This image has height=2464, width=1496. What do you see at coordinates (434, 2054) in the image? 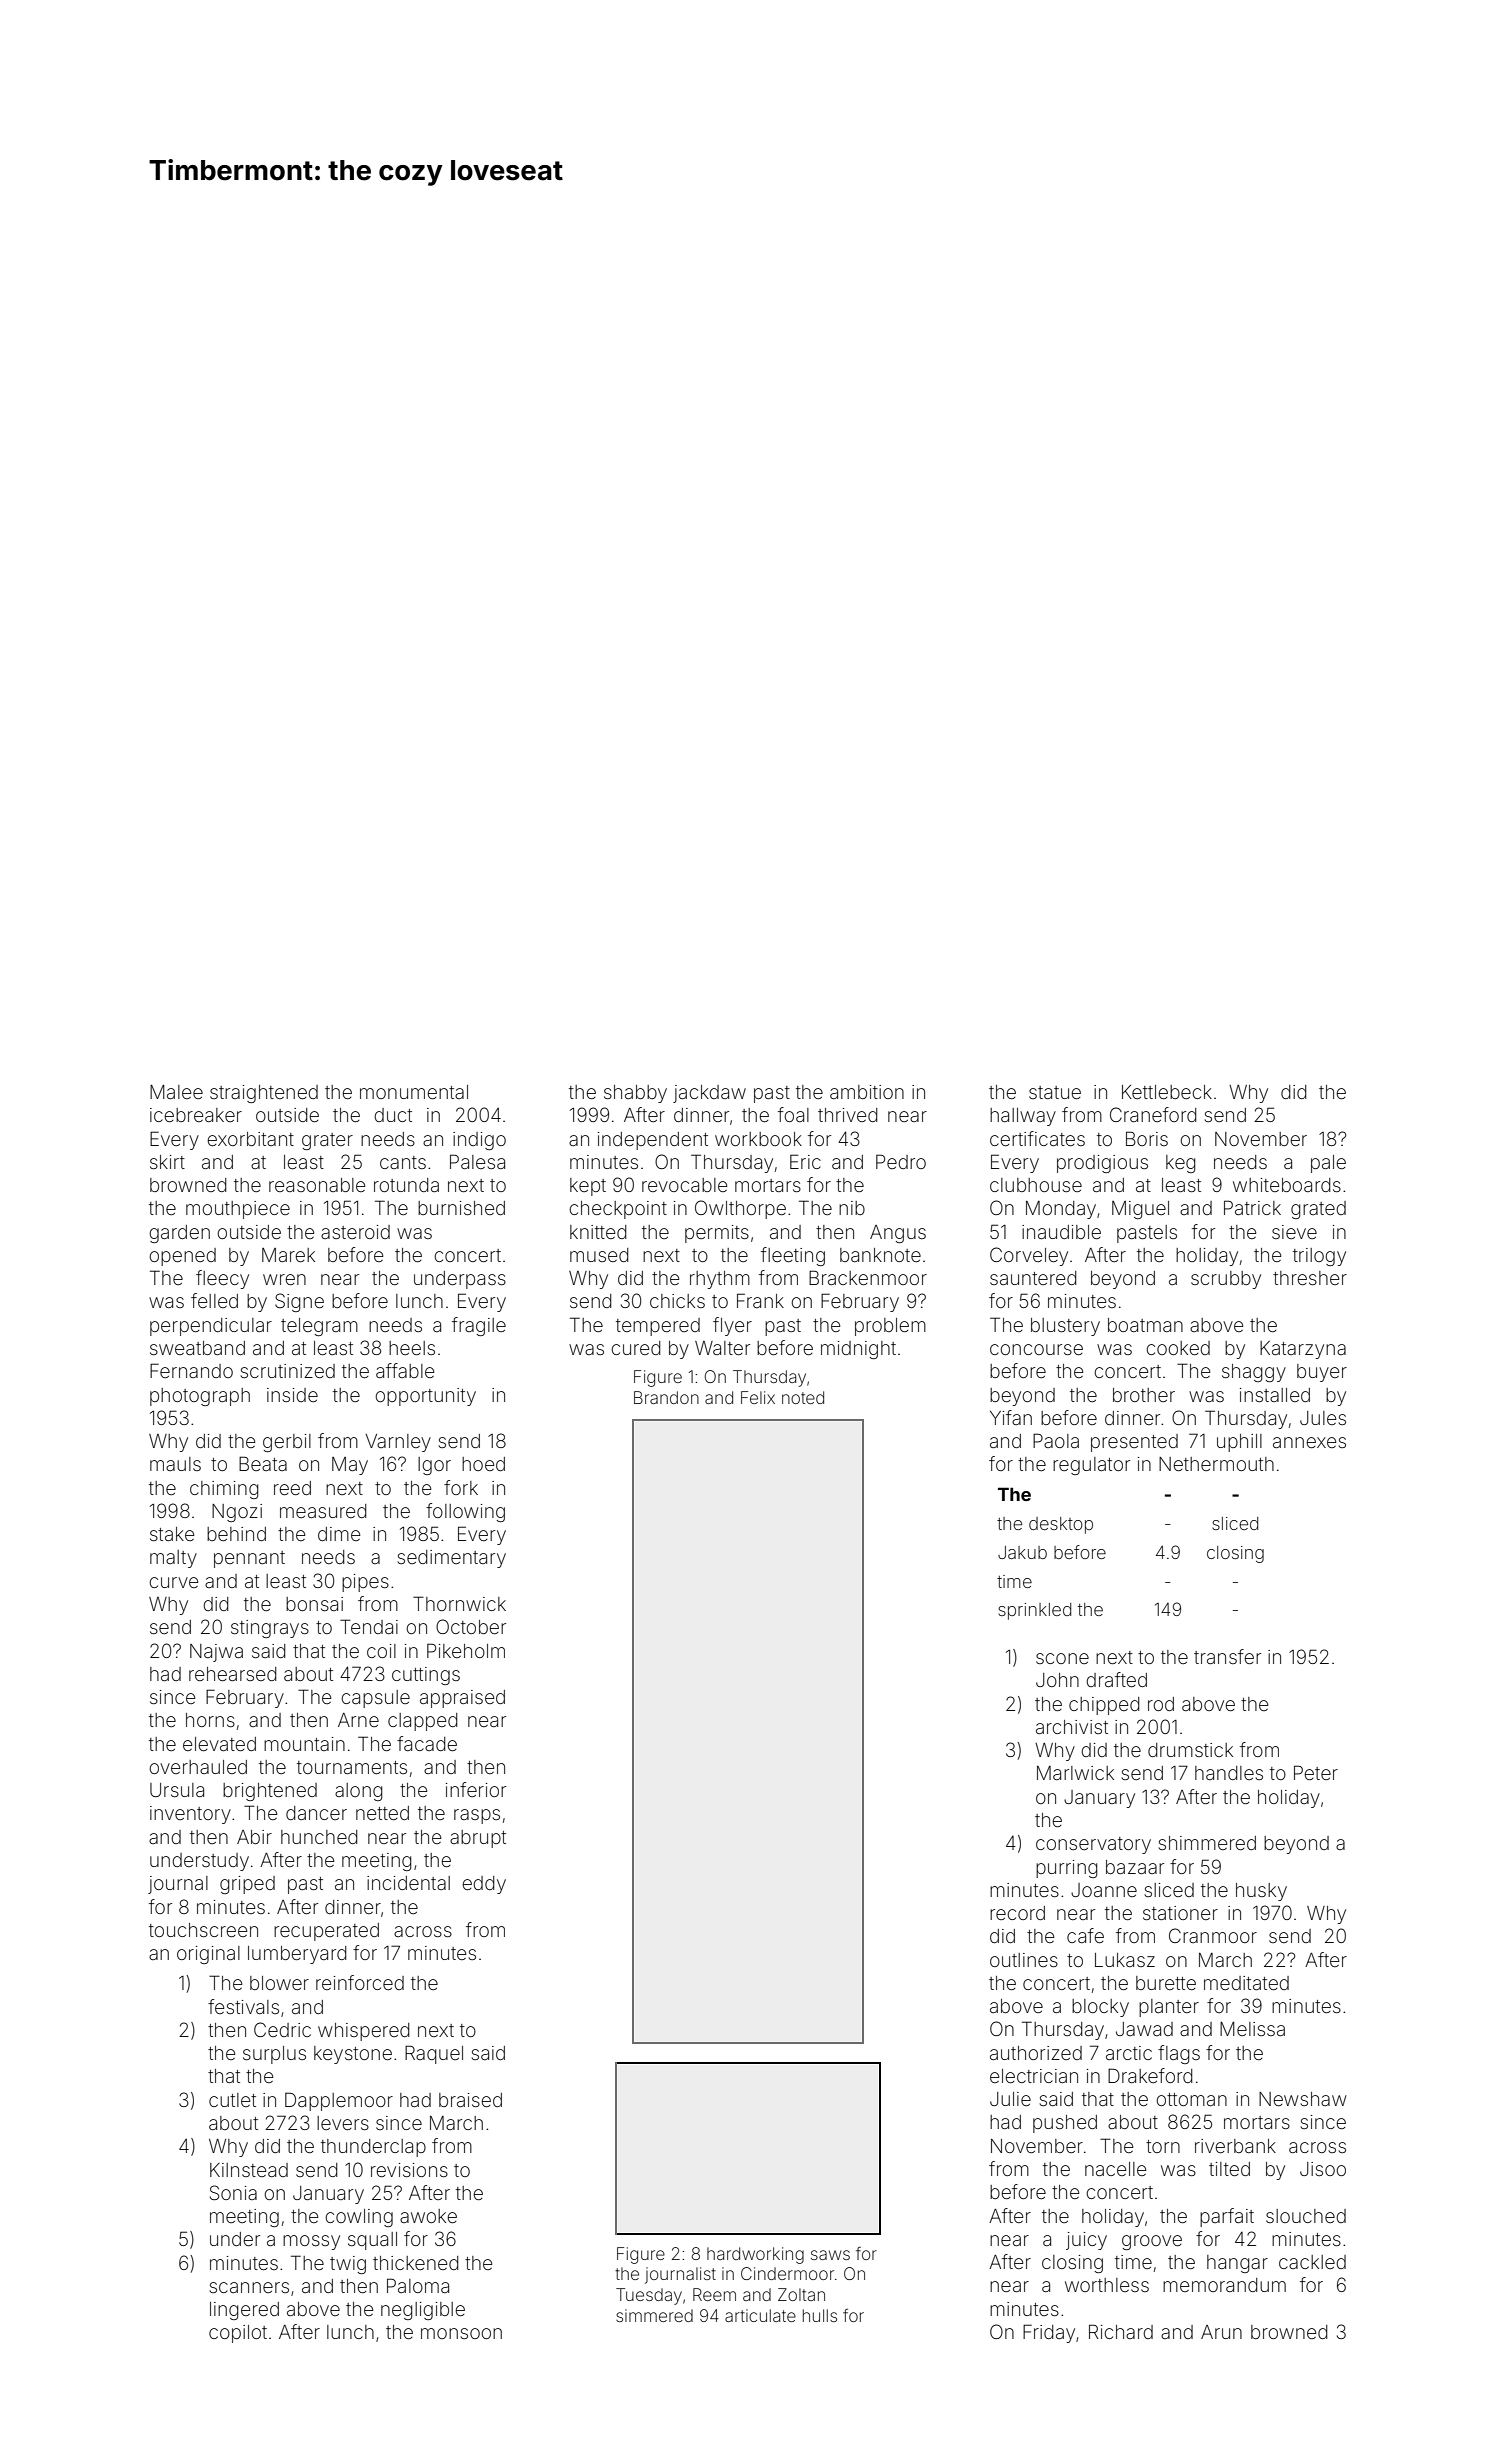
I see `Raquel` at bounding box center [434, 2054].
